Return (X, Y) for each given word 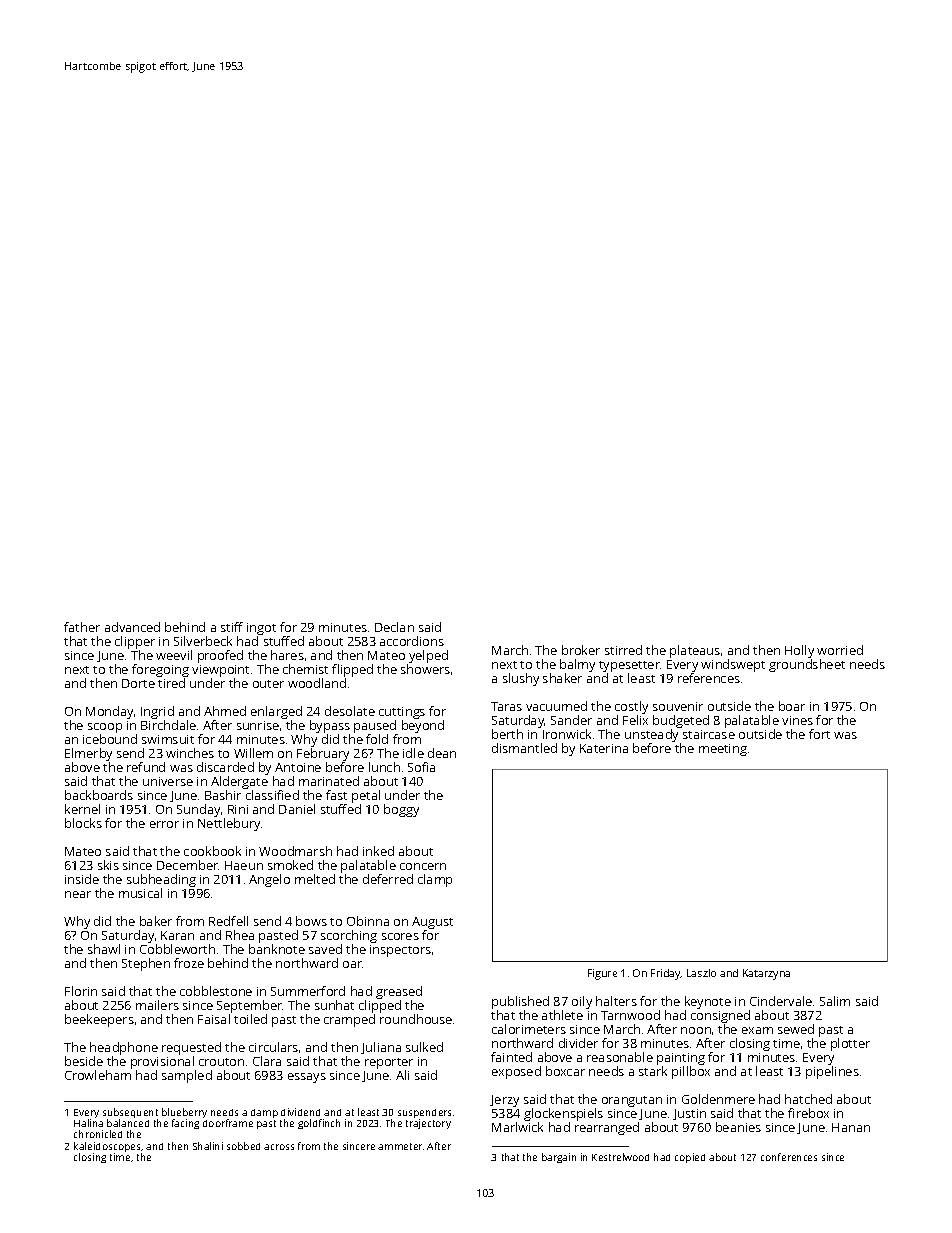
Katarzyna (766, 974)
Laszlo (701, 973)
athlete (562, 1015)
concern (423, 866)
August (432, 923)
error (164, 824)
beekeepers (99, 1020)
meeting (723, 750)
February (323, 754)
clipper (135, 642)
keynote (708, 1002)
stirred (623, 650)
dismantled (524, 748)
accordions (412, 641)
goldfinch (319, 1124)
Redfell (228, 921)
